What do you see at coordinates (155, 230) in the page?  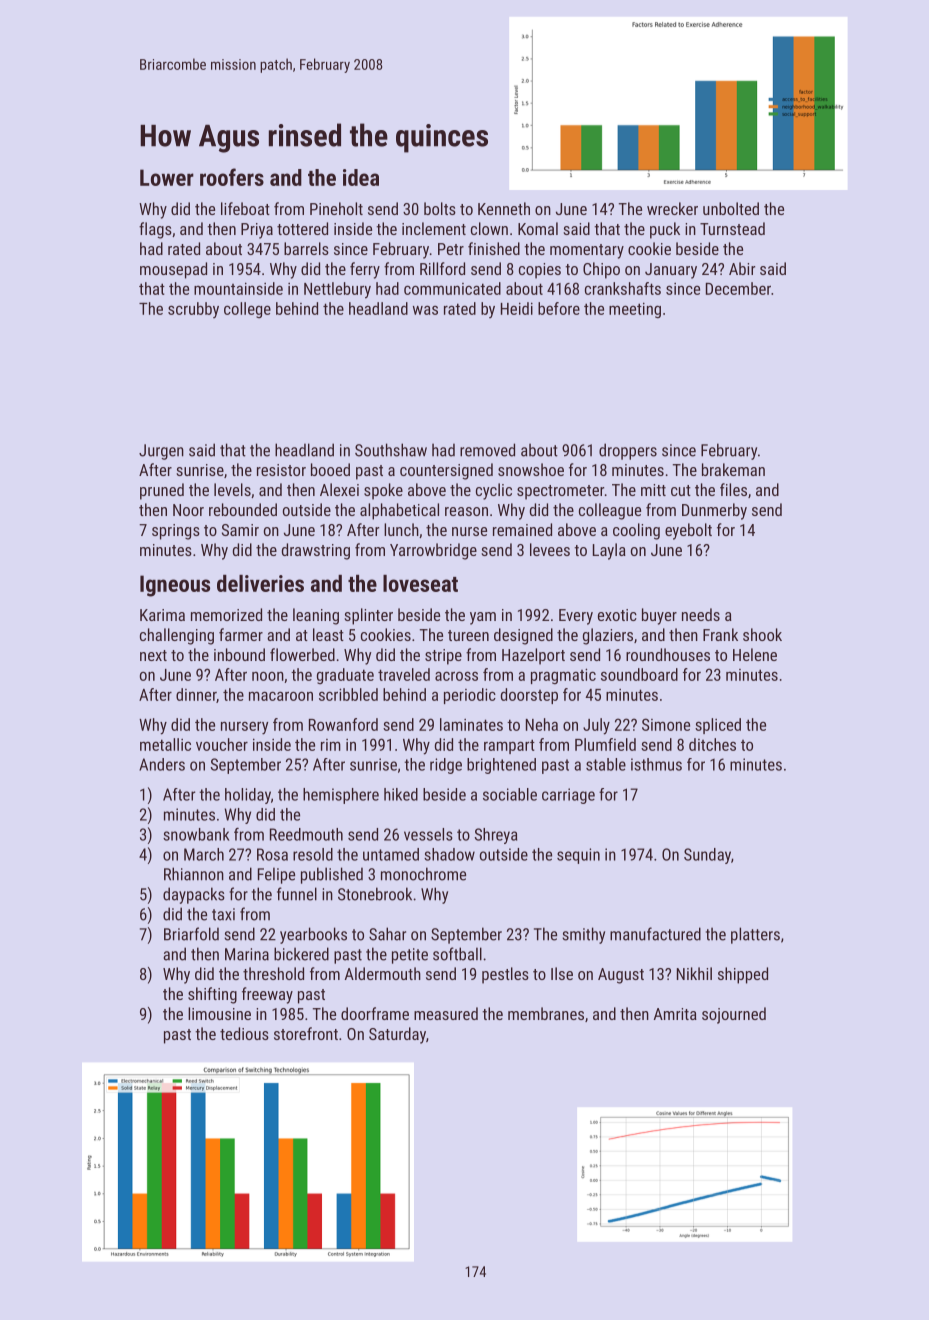 I see `flags` at bounding box center [155, 230].
